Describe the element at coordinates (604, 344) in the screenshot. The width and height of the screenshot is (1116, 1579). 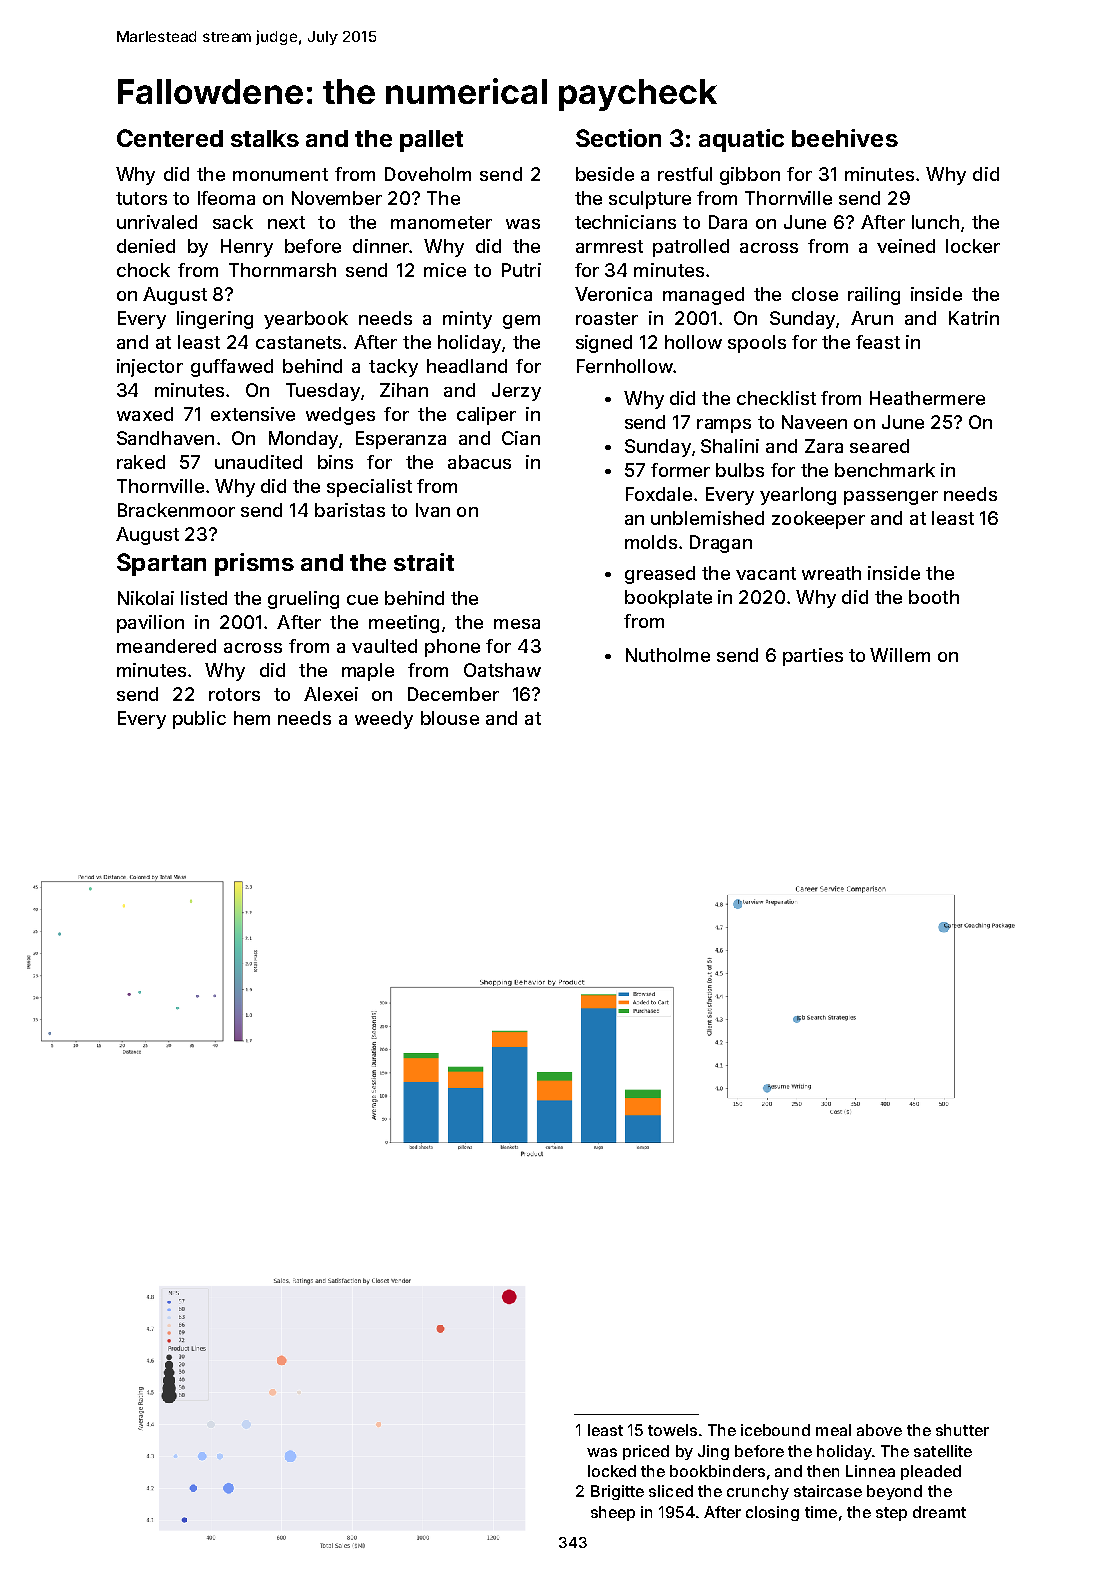
I see `signed` at that location.
